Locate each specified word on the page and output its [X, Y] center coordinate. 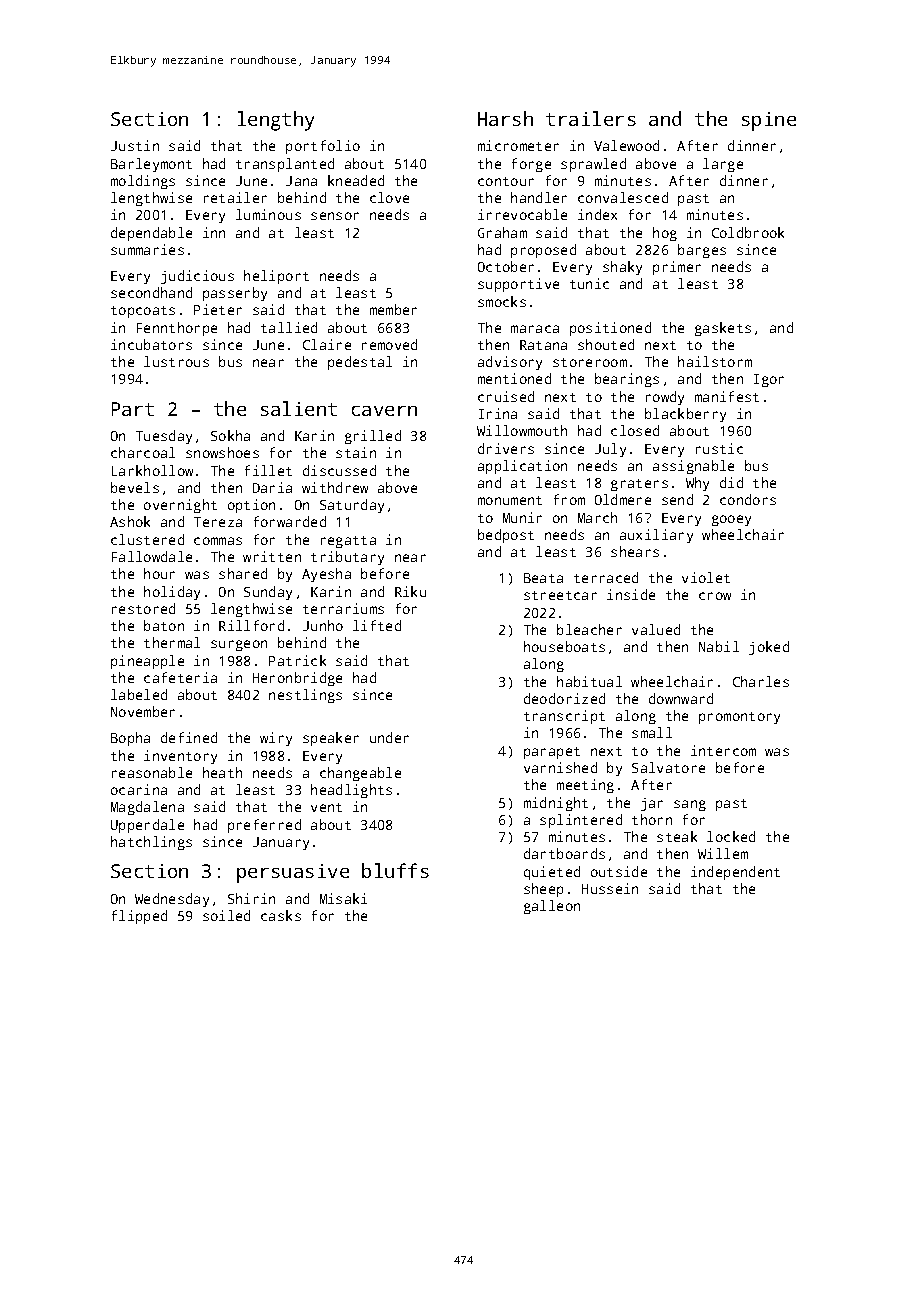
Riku [410, 591]
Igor [769, 380]
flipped [139, 917]
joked [769, 648]
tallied [289, 327]
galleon [552, 907]
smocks [502, 301]
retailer [235, 197]
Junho [323, 625]
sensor [335, 216]
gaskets [723, 329]
